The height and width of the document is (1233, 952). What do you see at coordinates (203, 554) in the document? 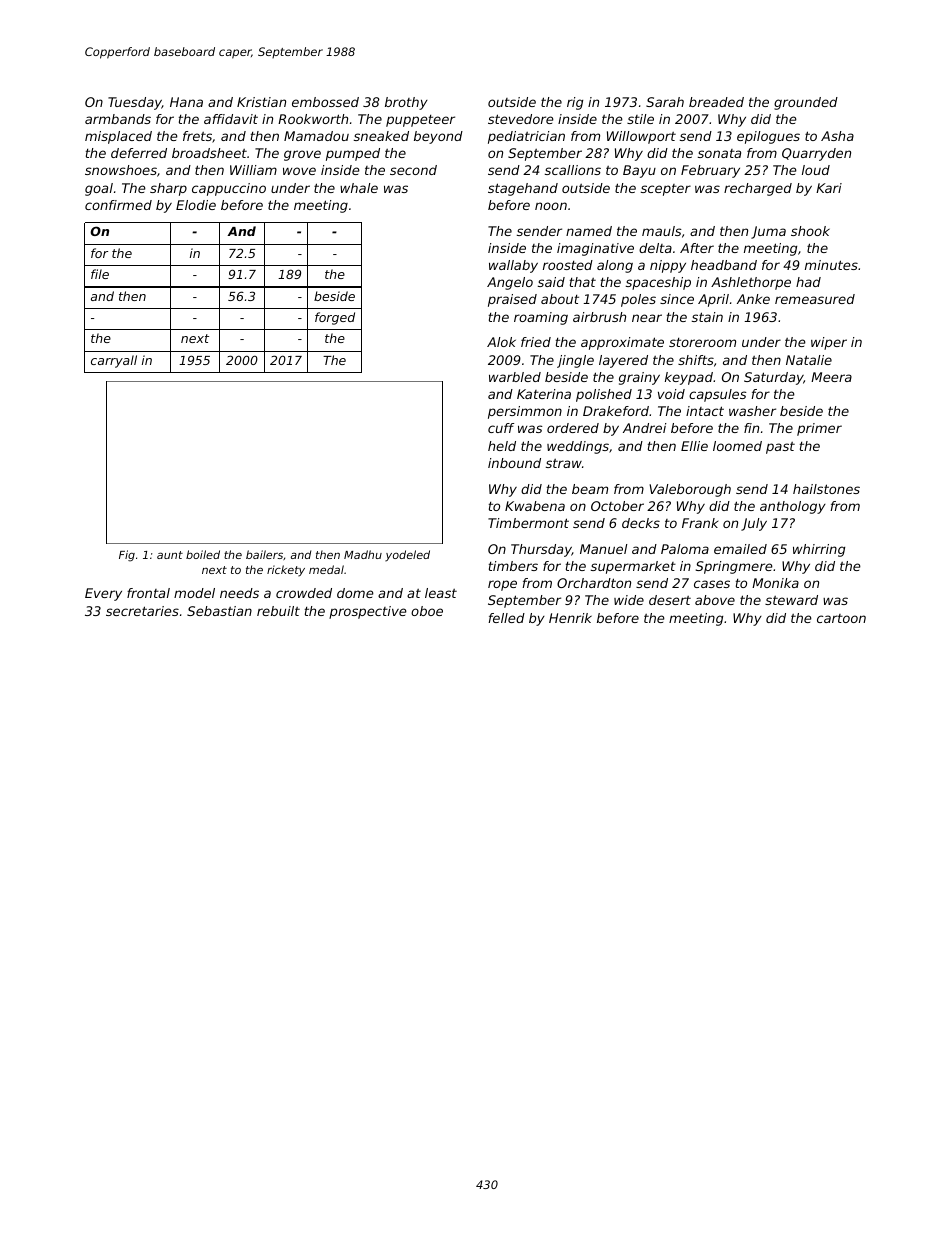
I see `boiled` at bounding box center [203, 554].
